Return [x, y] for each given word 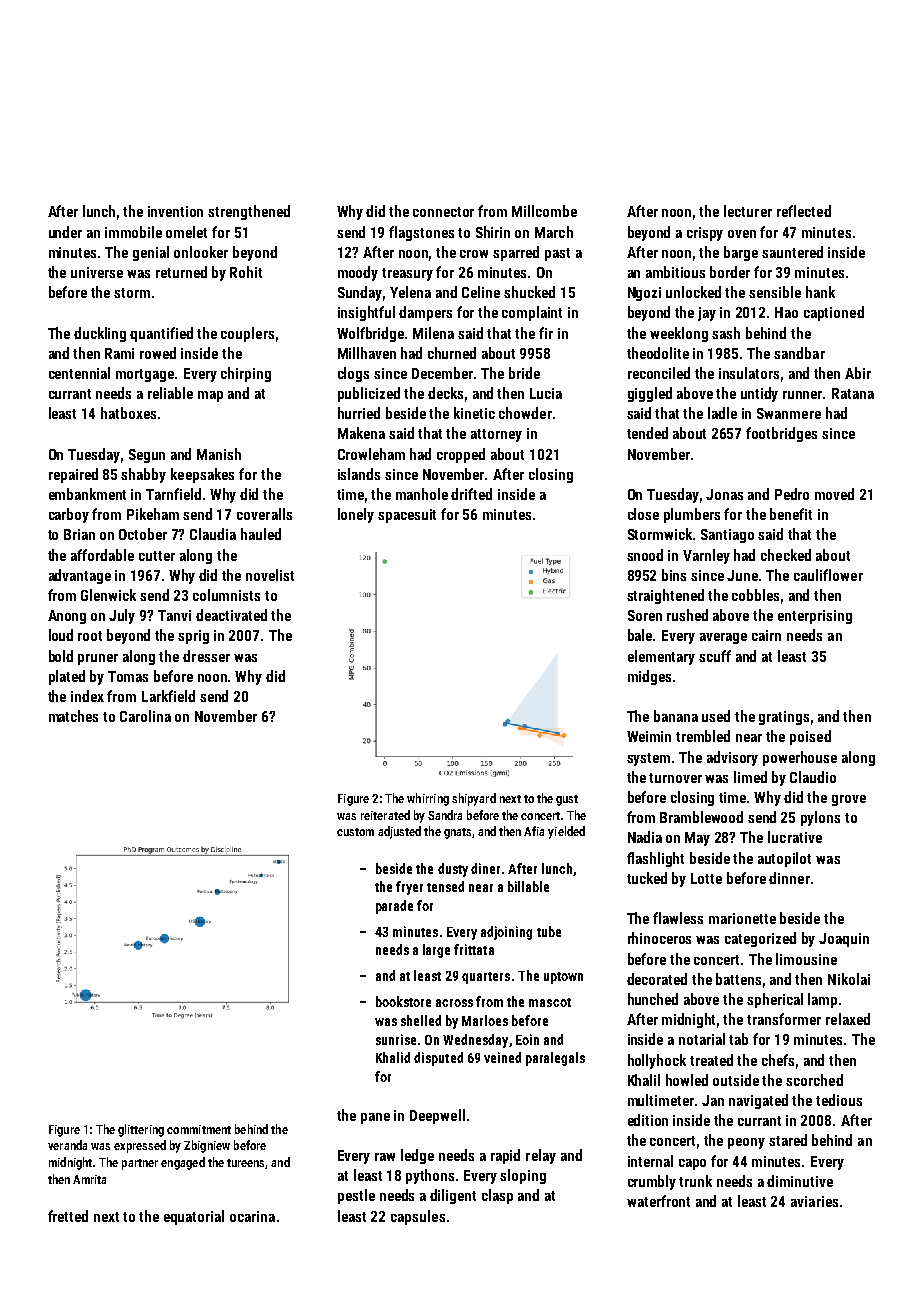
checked [786, 555]
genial [151, 253]
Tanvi [174, 615]
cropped [461, 455]
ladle [722, 413]
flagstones [421, 233]
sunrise [396, 1039]
